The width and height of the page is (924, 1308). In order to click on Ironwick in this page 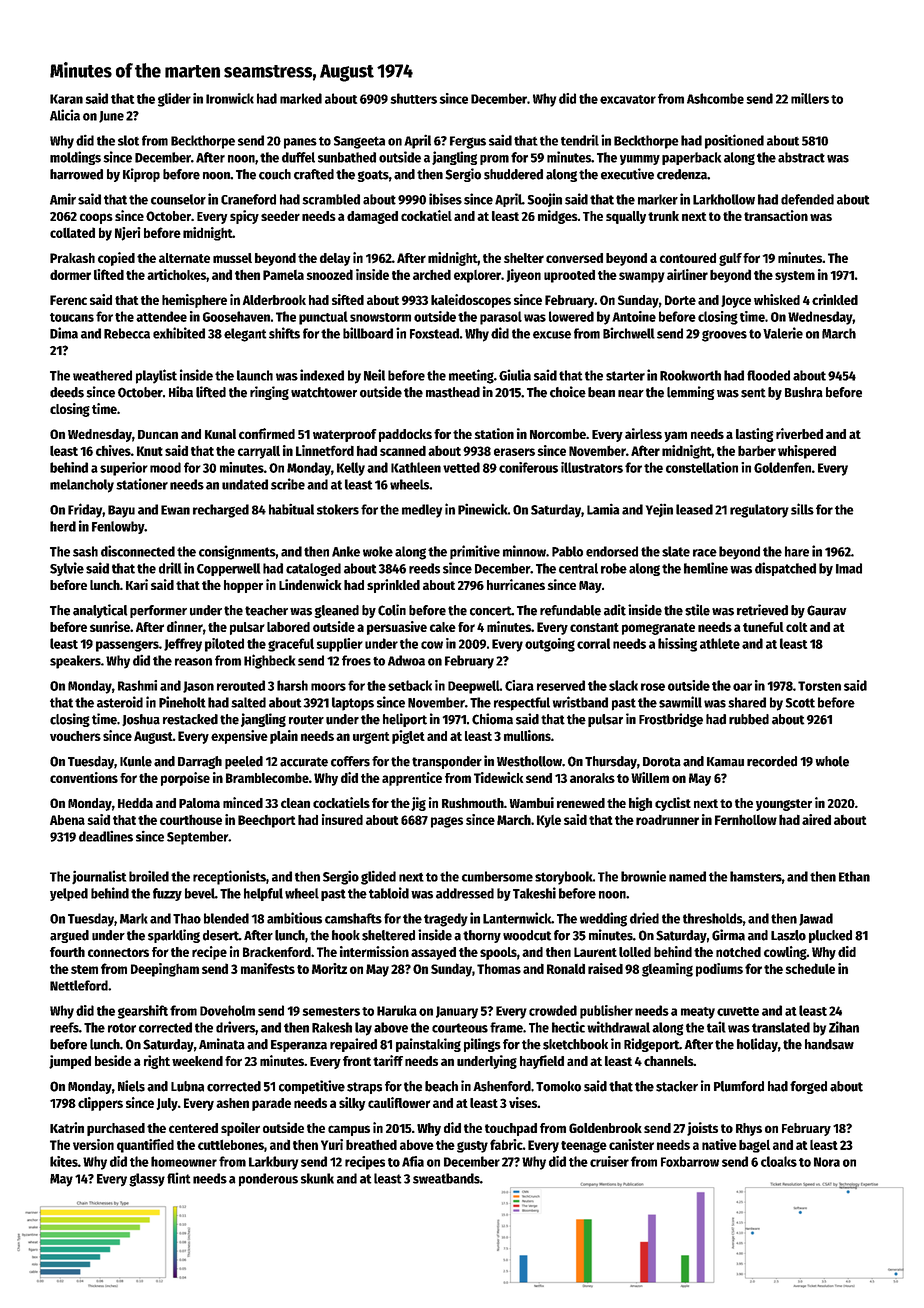, I will do `click(230, 98)`.
